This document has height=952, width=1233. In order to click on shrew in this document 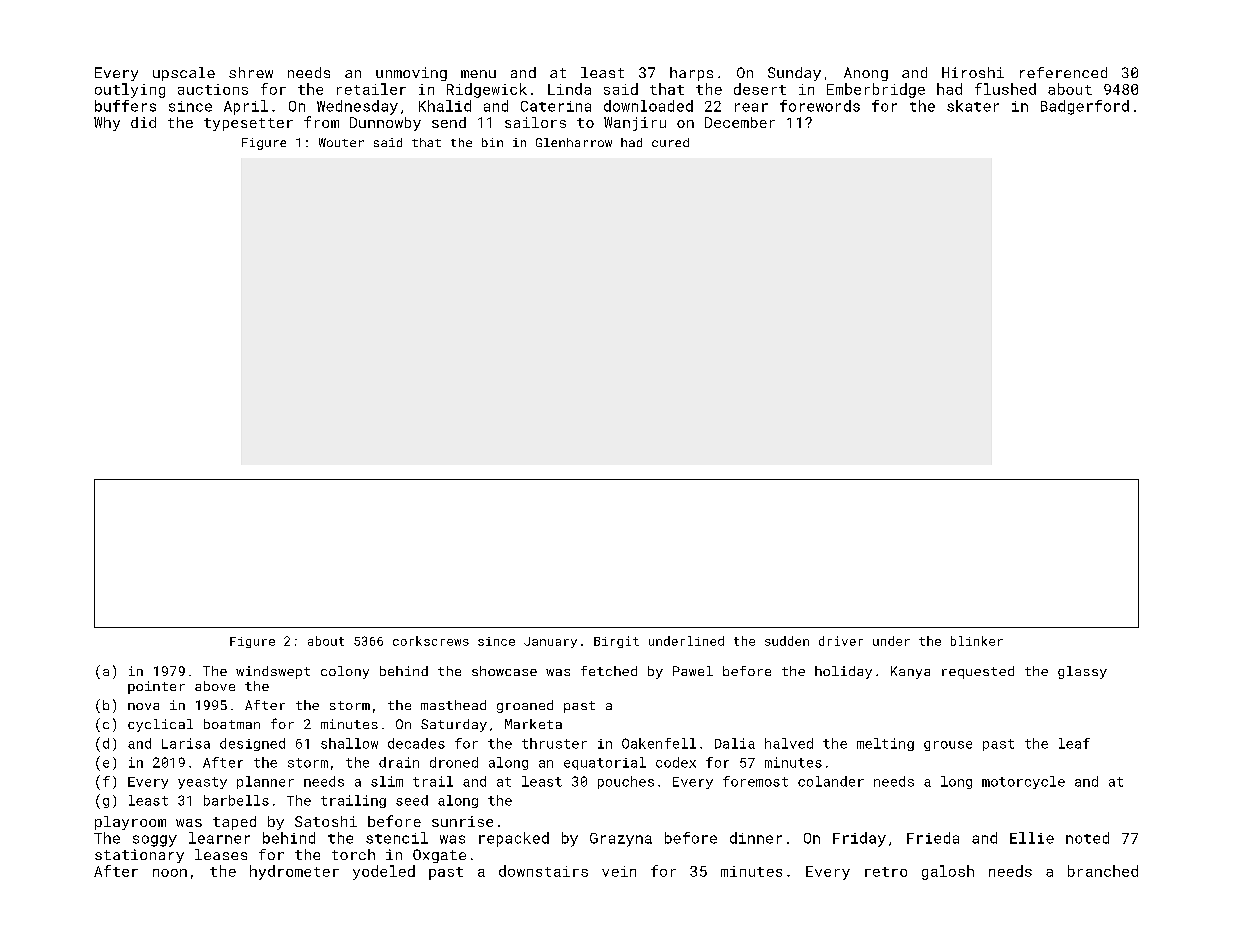, I will do `click(251, 72)`.
